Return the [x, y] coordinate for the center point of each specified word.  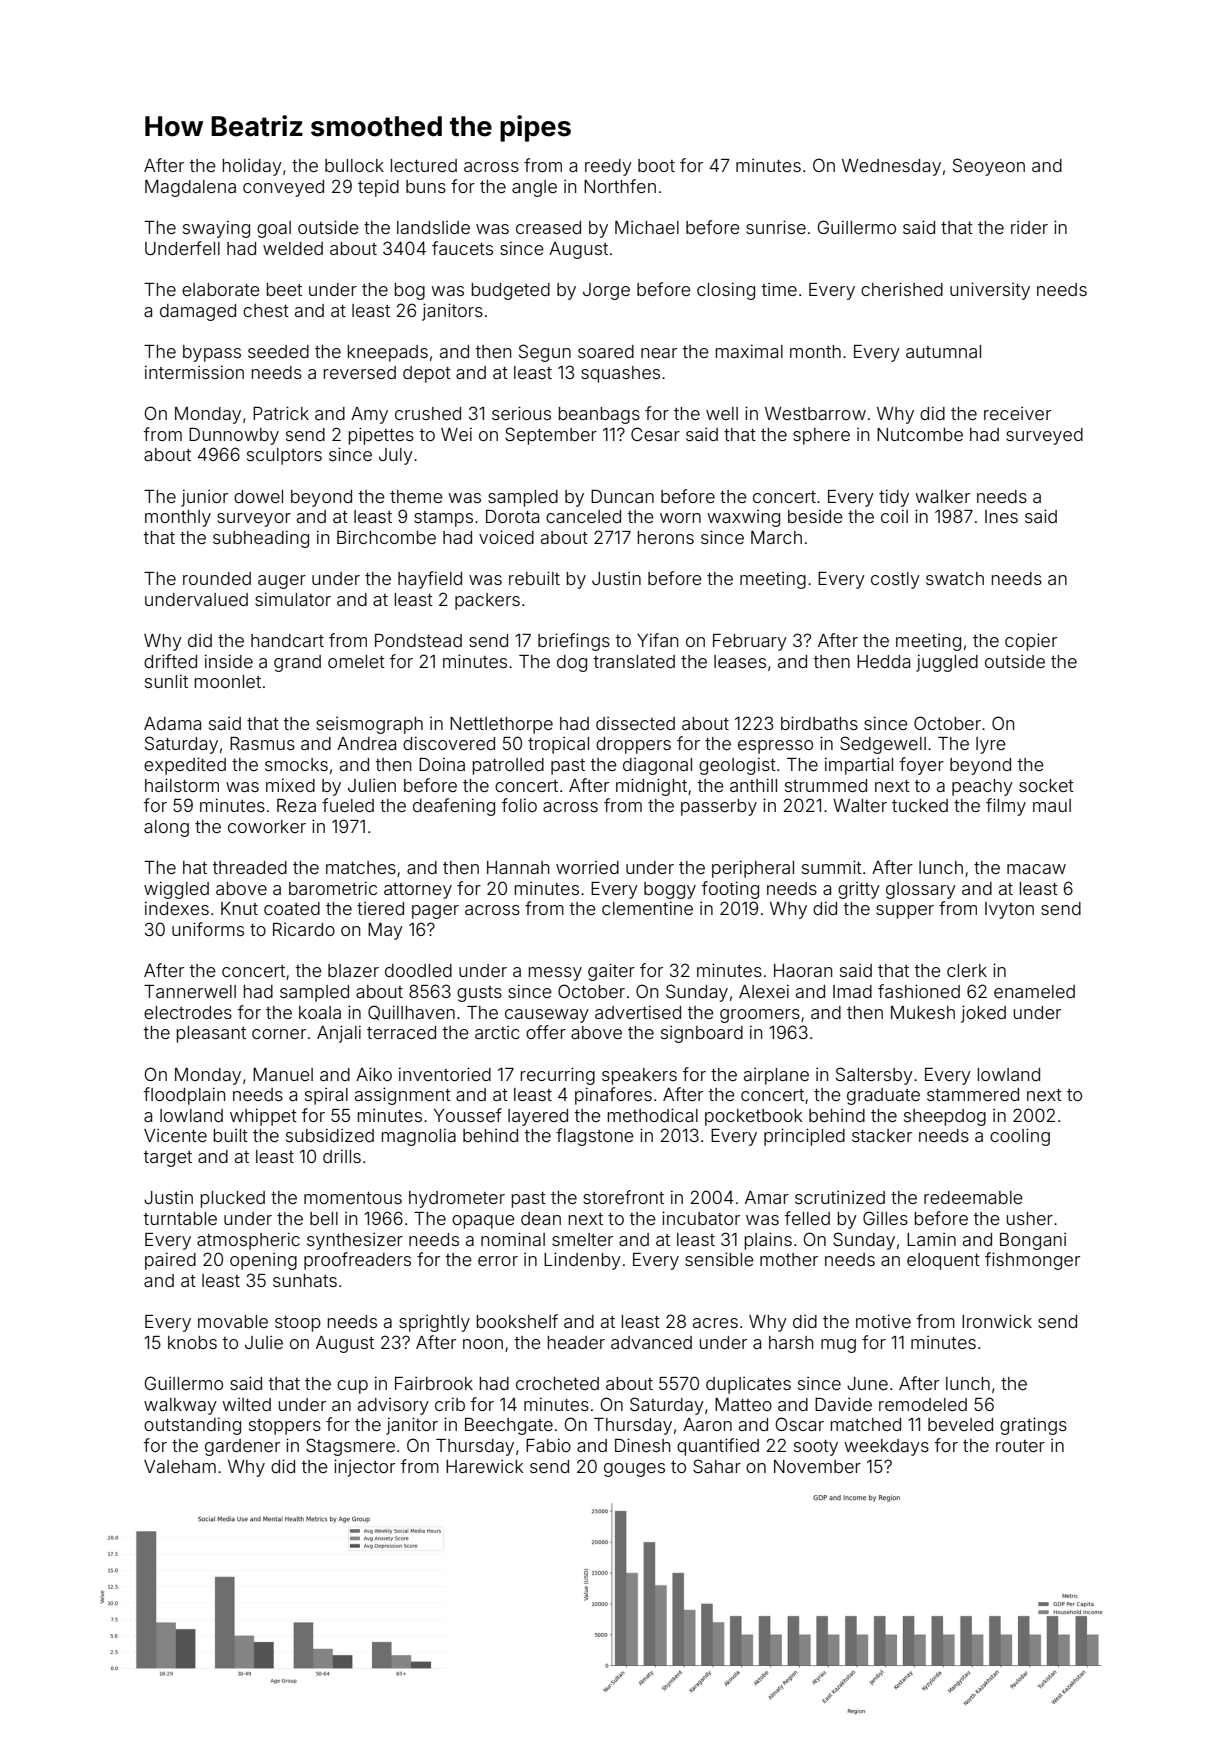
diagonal [657, 766]
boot [656, 165]
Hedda [883, 661]
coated [292, 908]
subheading [261, 539]
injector [364, 1468]
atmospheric [248, 1241]
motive [883, 1321]
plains [768, 1241]
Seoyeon [989, 167]
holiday [252, 167]
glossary [921, 890]
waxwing [744, 518]
